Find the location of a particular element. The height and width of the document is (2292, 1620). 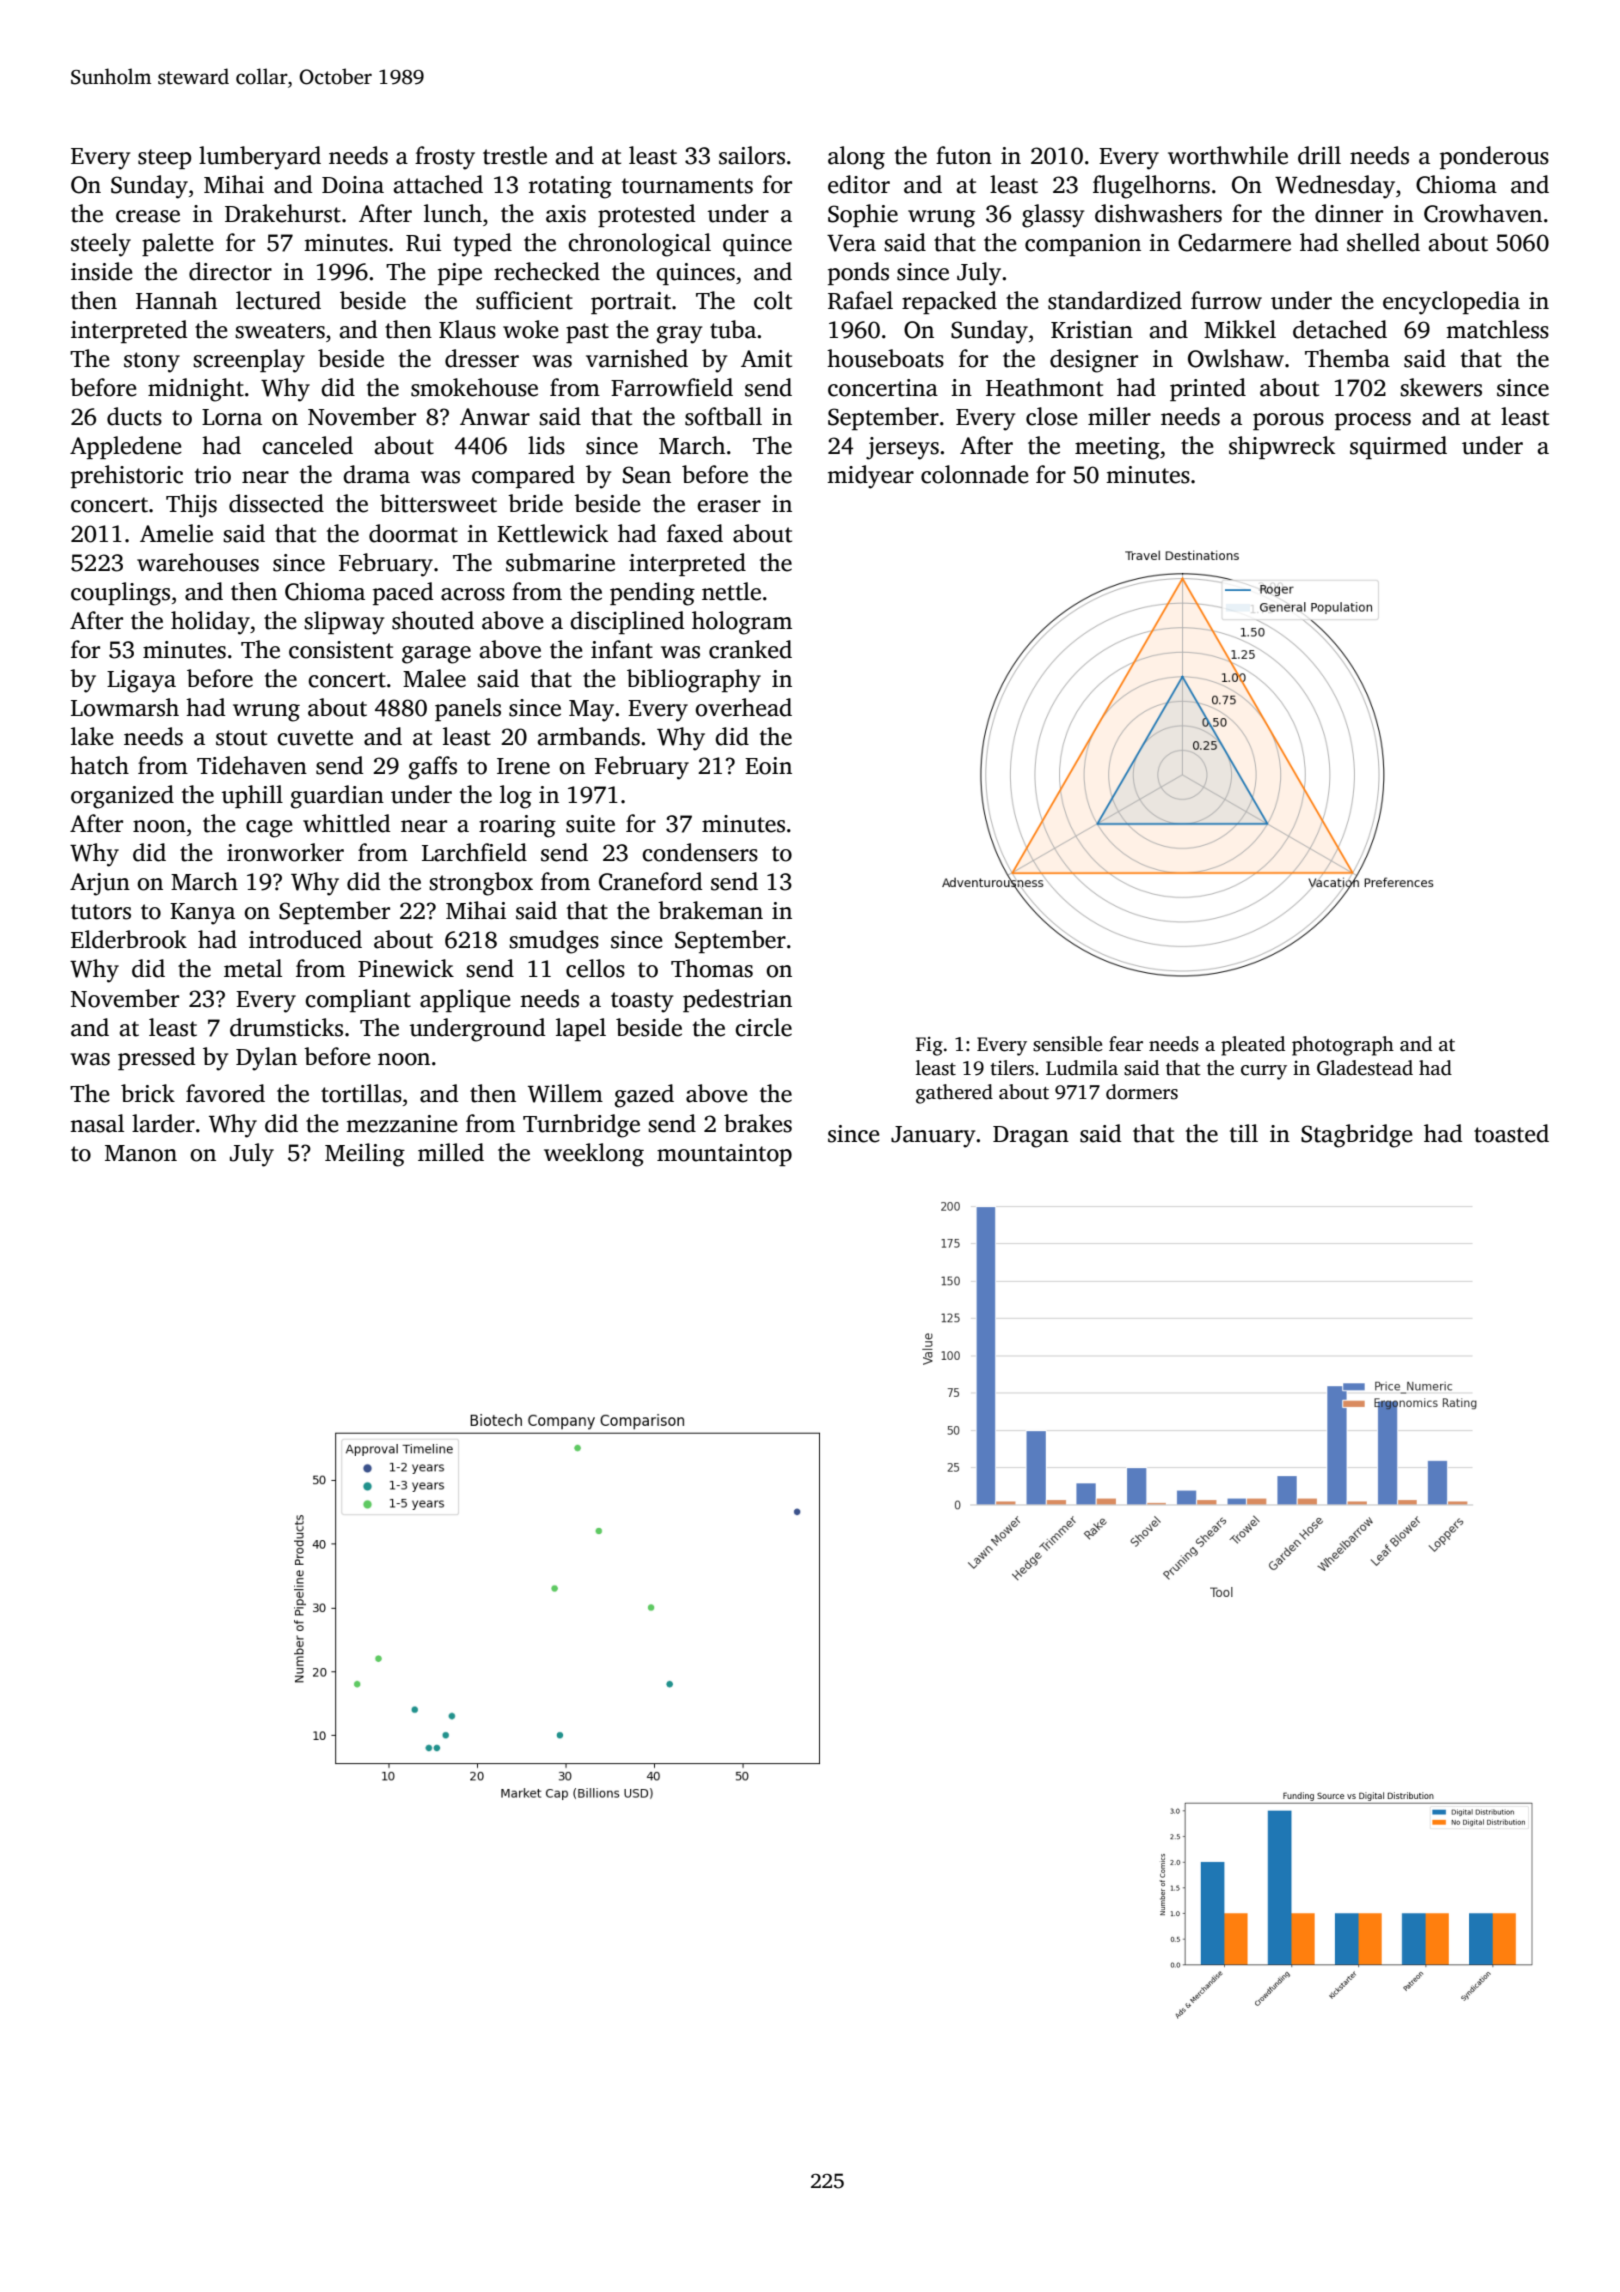

Appledene is located at coordinates (126, 447).
